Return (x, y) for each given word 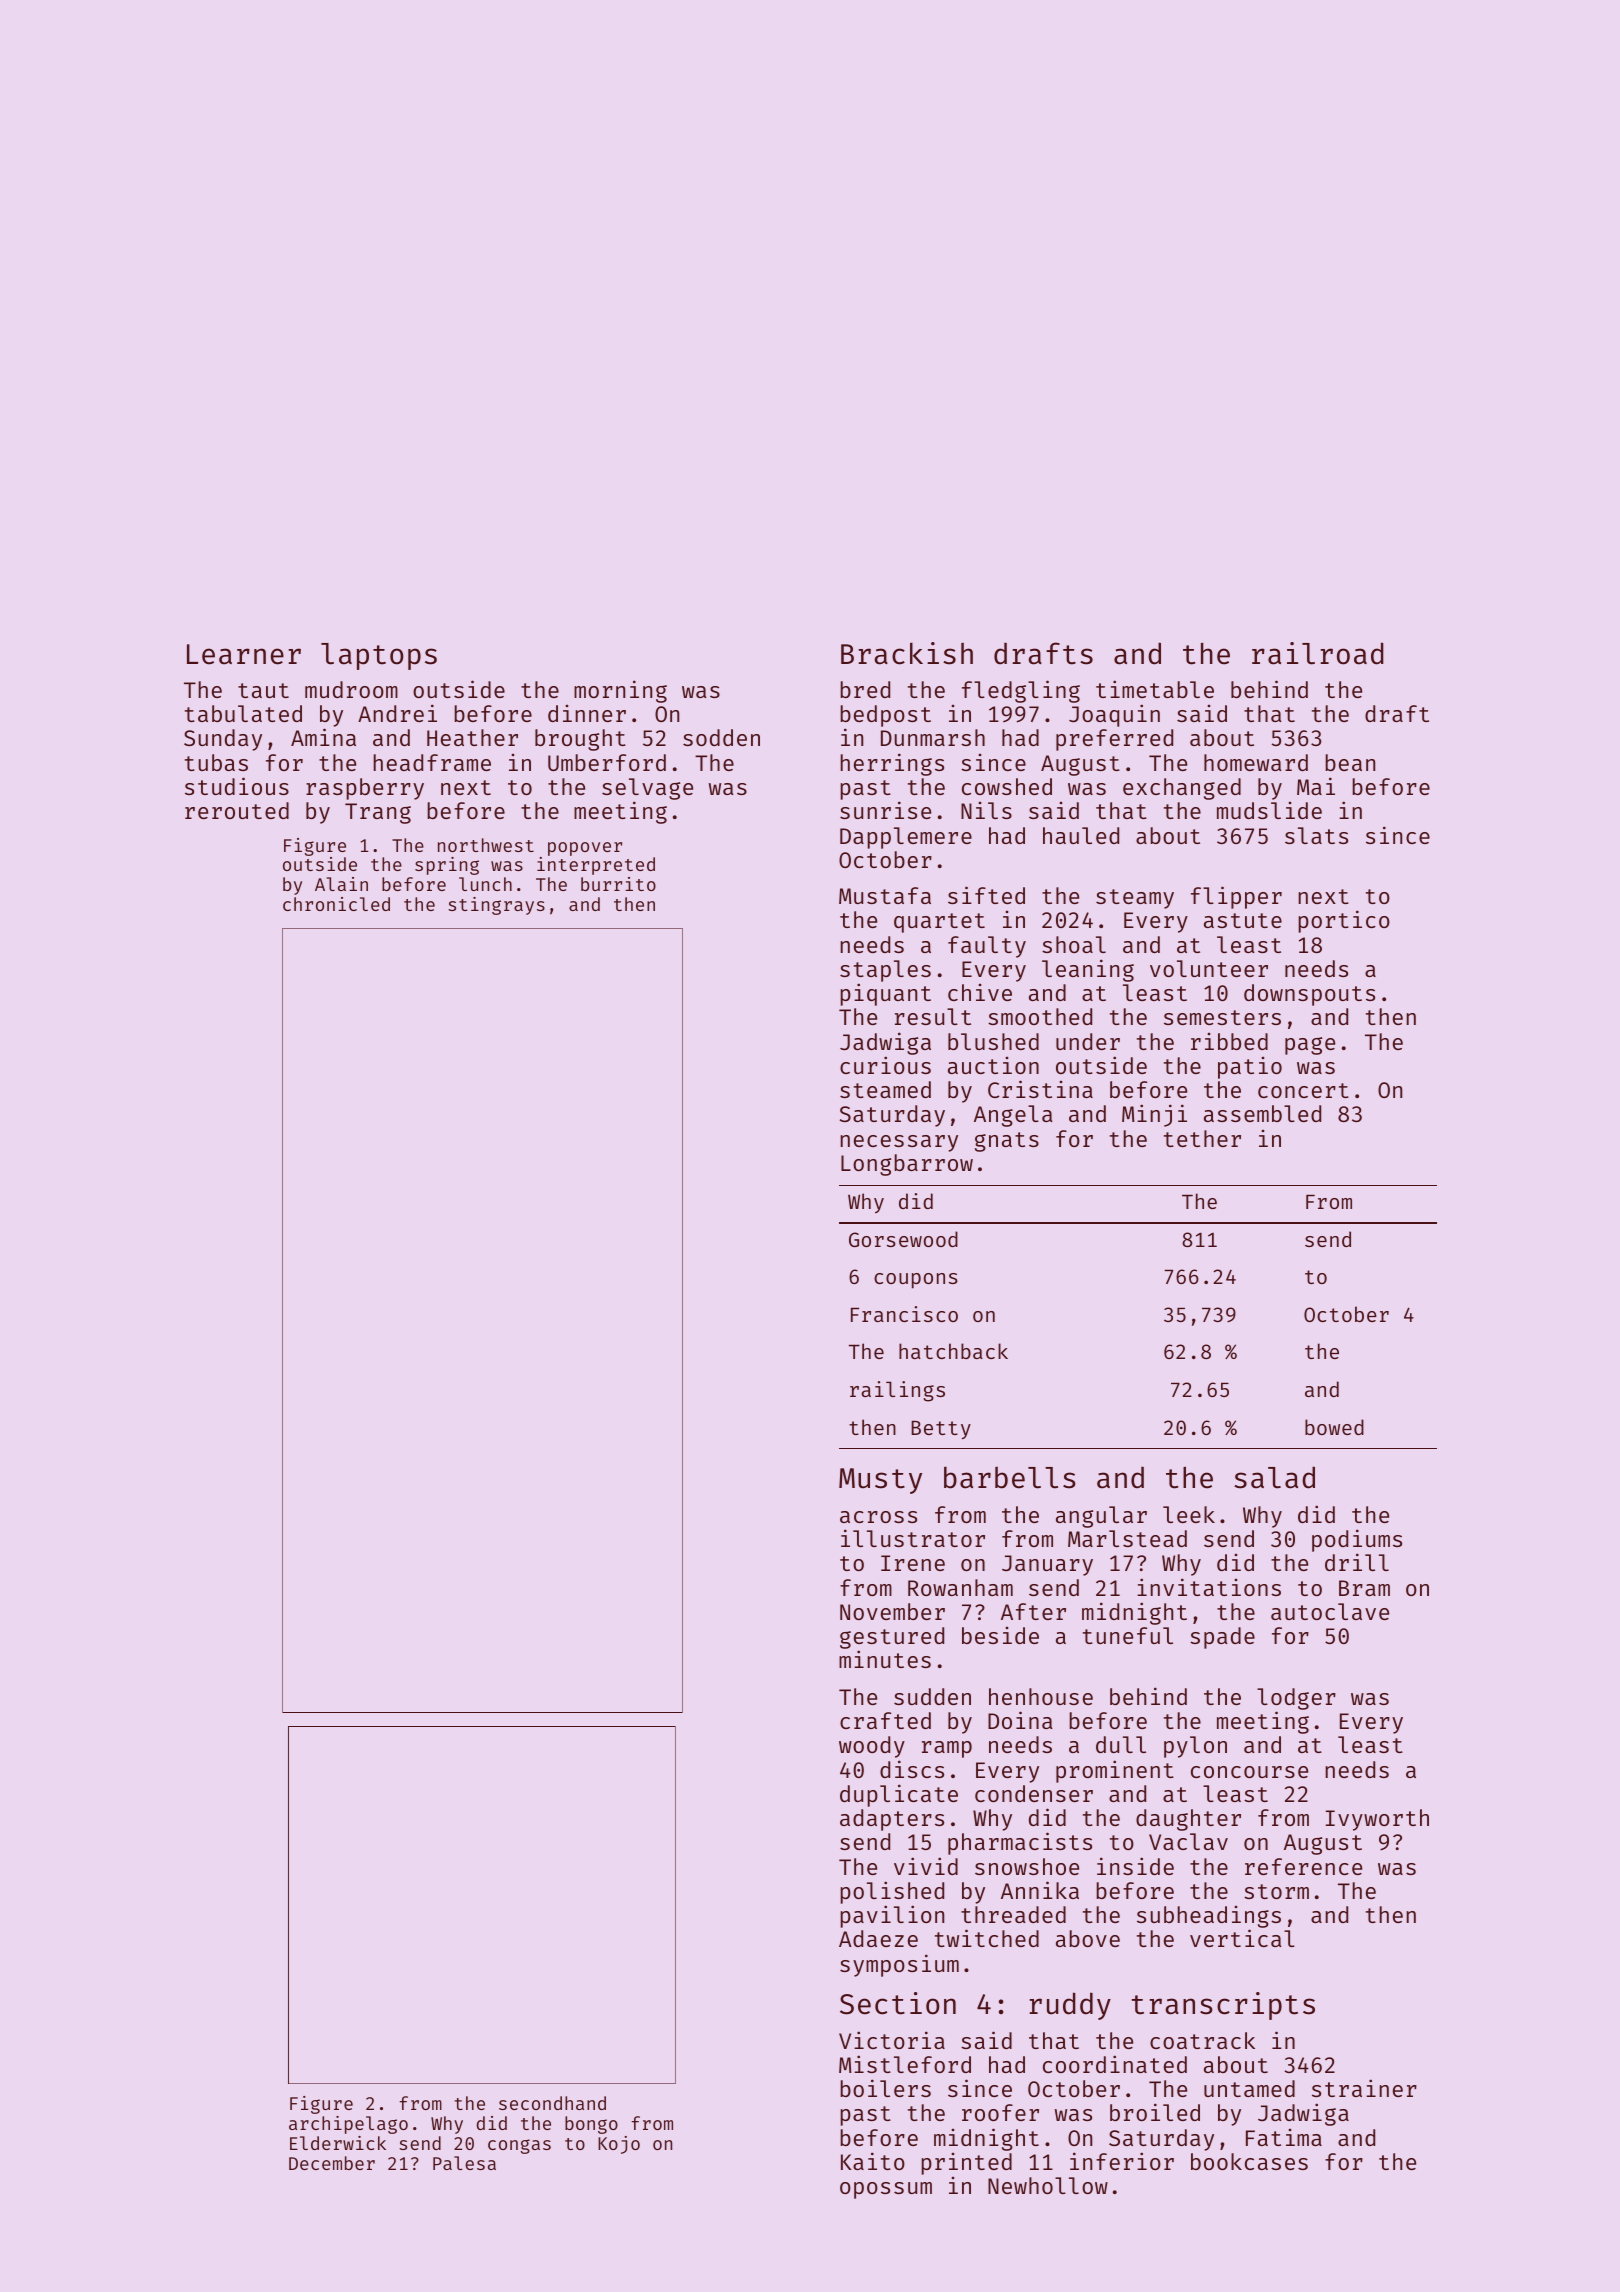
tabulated (243, 713)
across (878, 1517)
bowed (1334, 1427)
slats (1316, 835)
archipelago (348, 2125)
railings (897, 1391)
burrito (618, 884)
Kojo (619, 2145)
